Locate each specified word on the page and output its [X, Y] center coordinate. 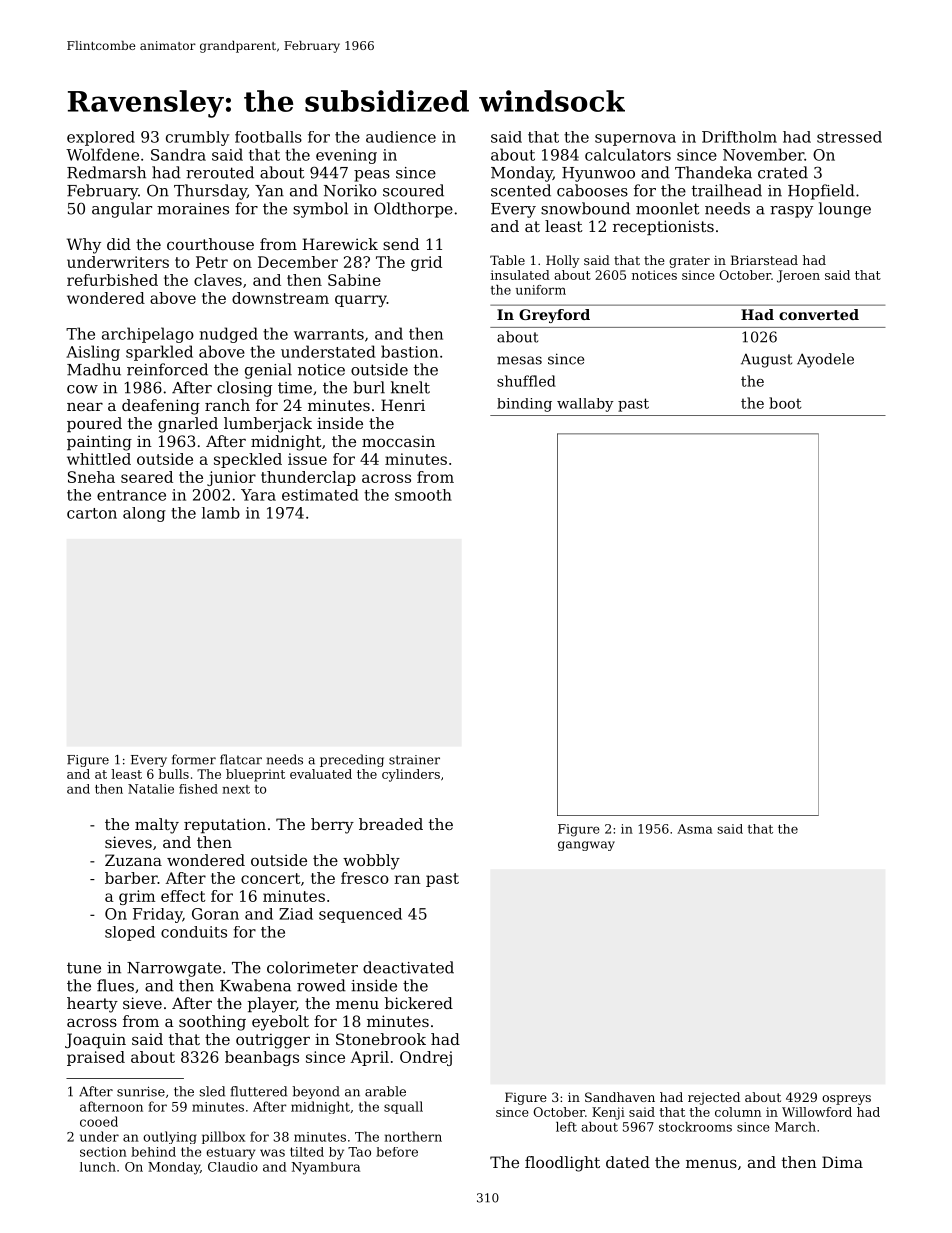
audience [401, 137]
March [795, 1127]
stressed [849, 137]
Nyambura [326, 1168]
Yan [269, 191]
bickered [419, 1003]
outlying [170, 1137]
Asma [694, 829]
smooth [423, 495]
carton [92, 513]
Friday [157, 915]
